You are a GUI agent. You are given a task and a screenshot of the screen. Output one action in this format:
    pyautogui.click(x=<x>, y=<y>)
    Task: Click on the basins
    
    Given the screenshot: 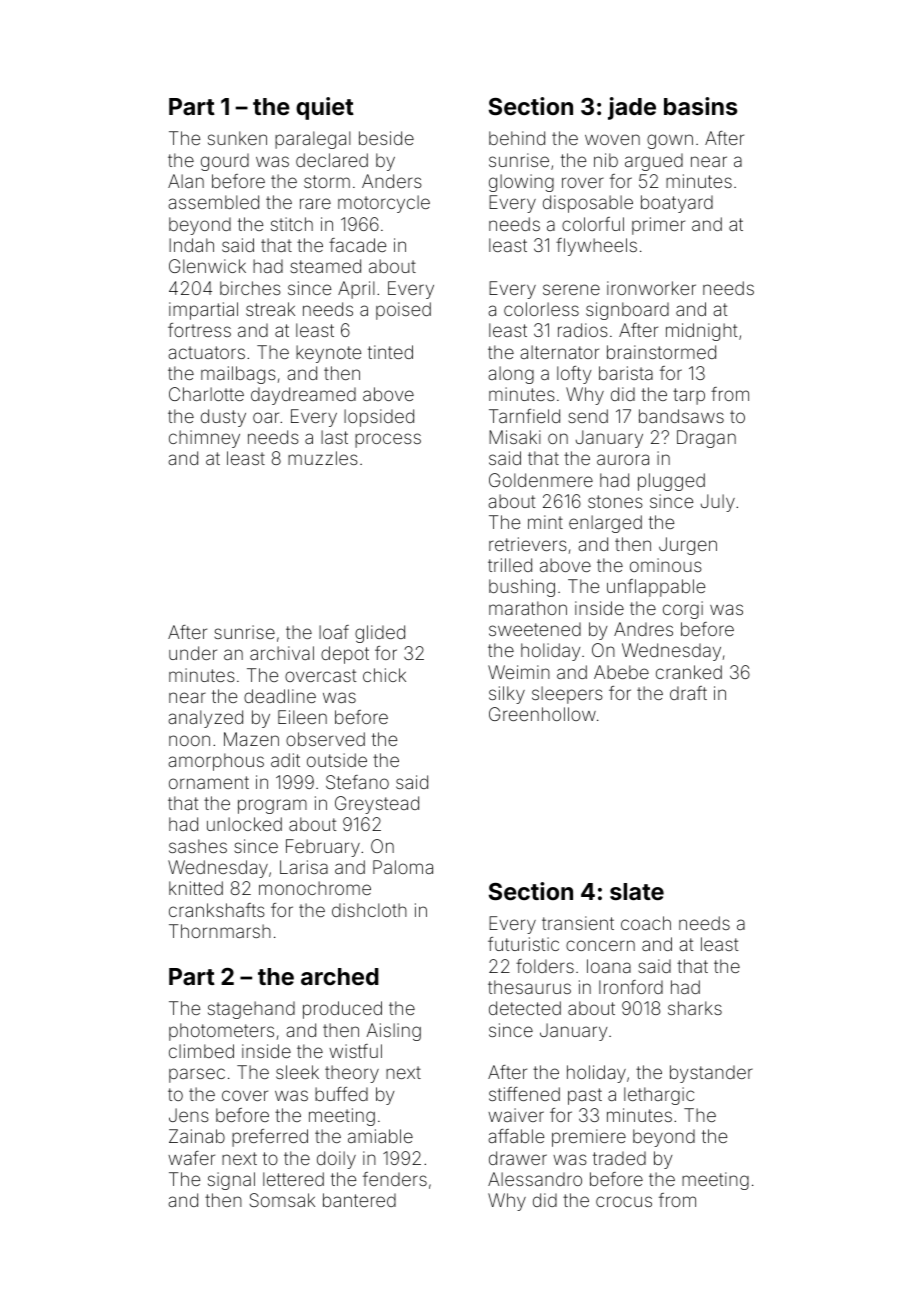 What is the action you would take?
    pyautogui.click(x=700, y=106)
